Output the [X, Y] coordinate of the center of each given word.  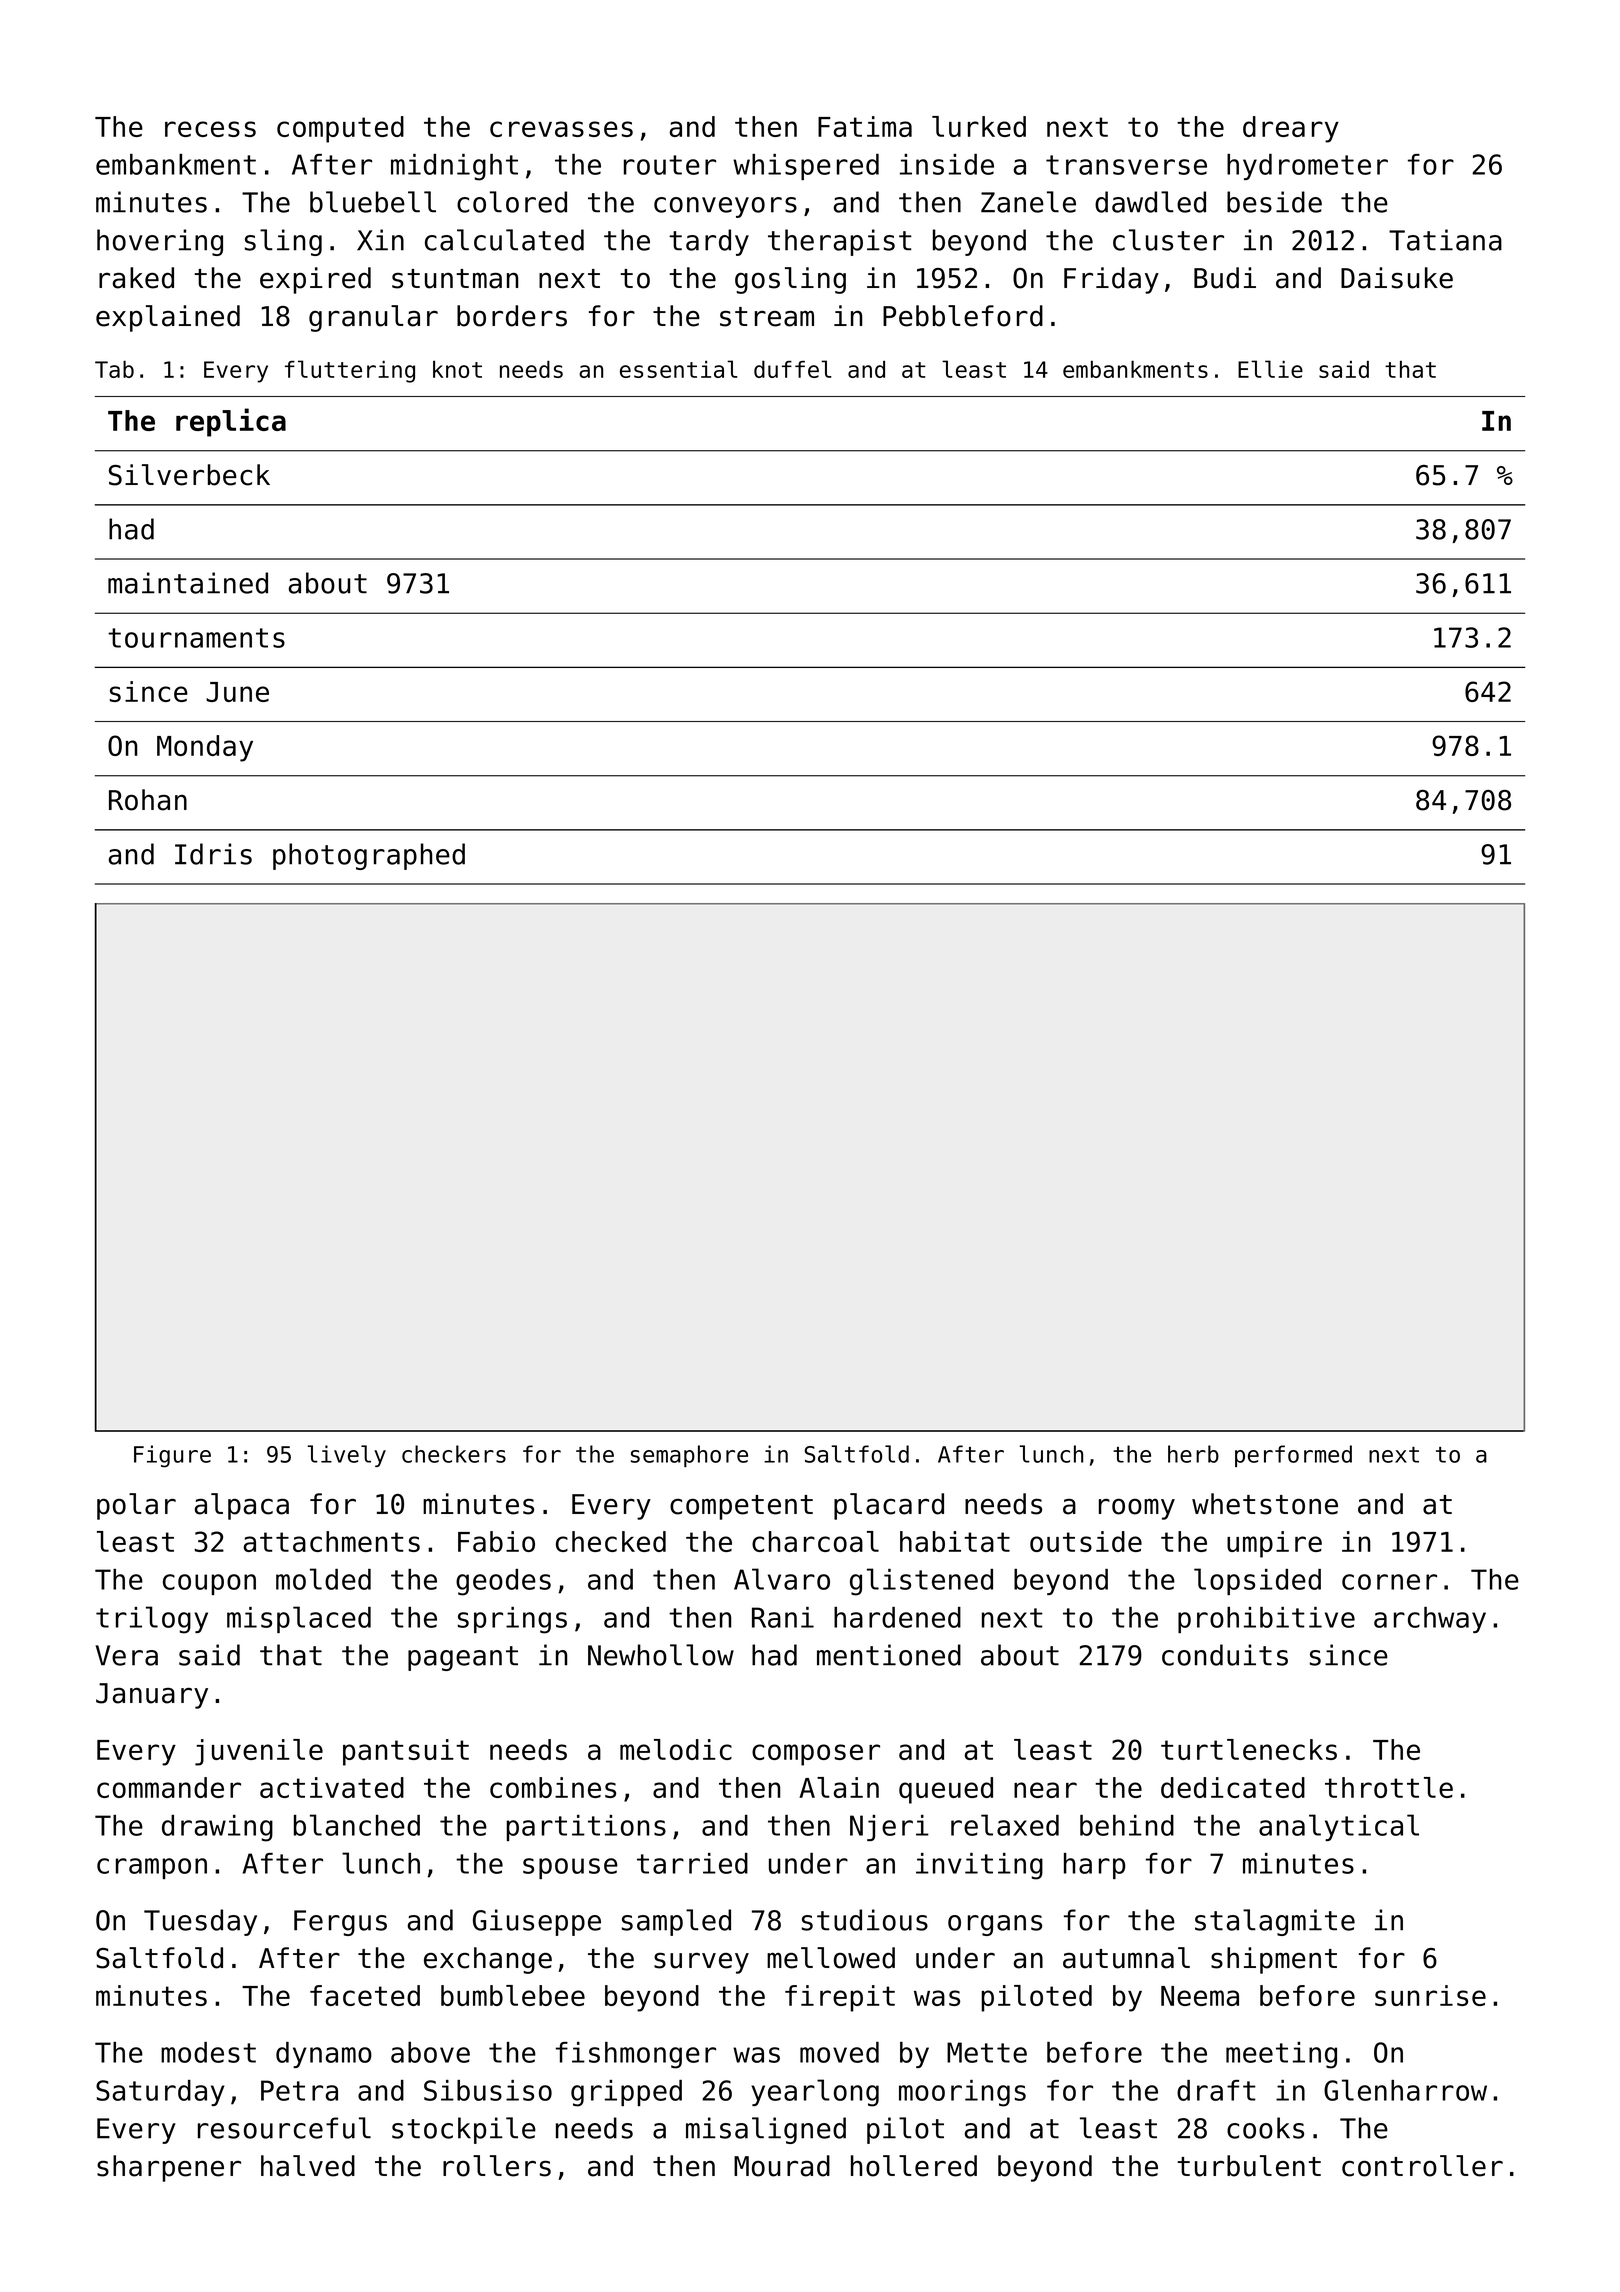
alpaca [242, 1506]
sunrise [1430, 1995]
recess [210, 129]
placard [889, 1506]
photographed [369, 856]
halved [308, 2166]
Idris [213, 854]
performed [1293, 1456]
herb [1193, 1454]
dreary [1291, 129]
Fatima [865, 126]
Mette [987, 2052]
